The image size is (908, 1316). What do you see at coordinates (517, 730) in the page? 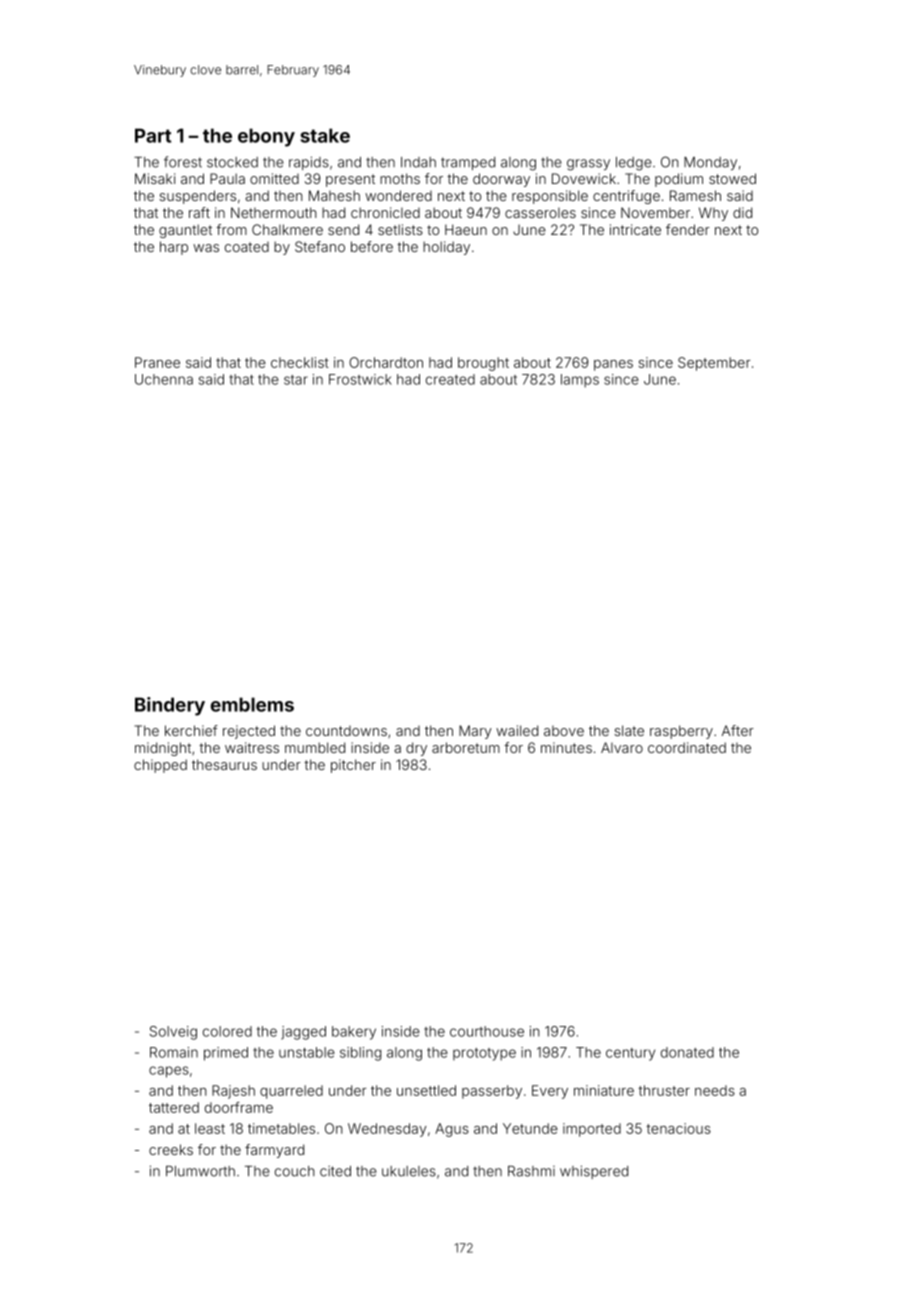
I see `wailed` at bounding box center [517, 730].
